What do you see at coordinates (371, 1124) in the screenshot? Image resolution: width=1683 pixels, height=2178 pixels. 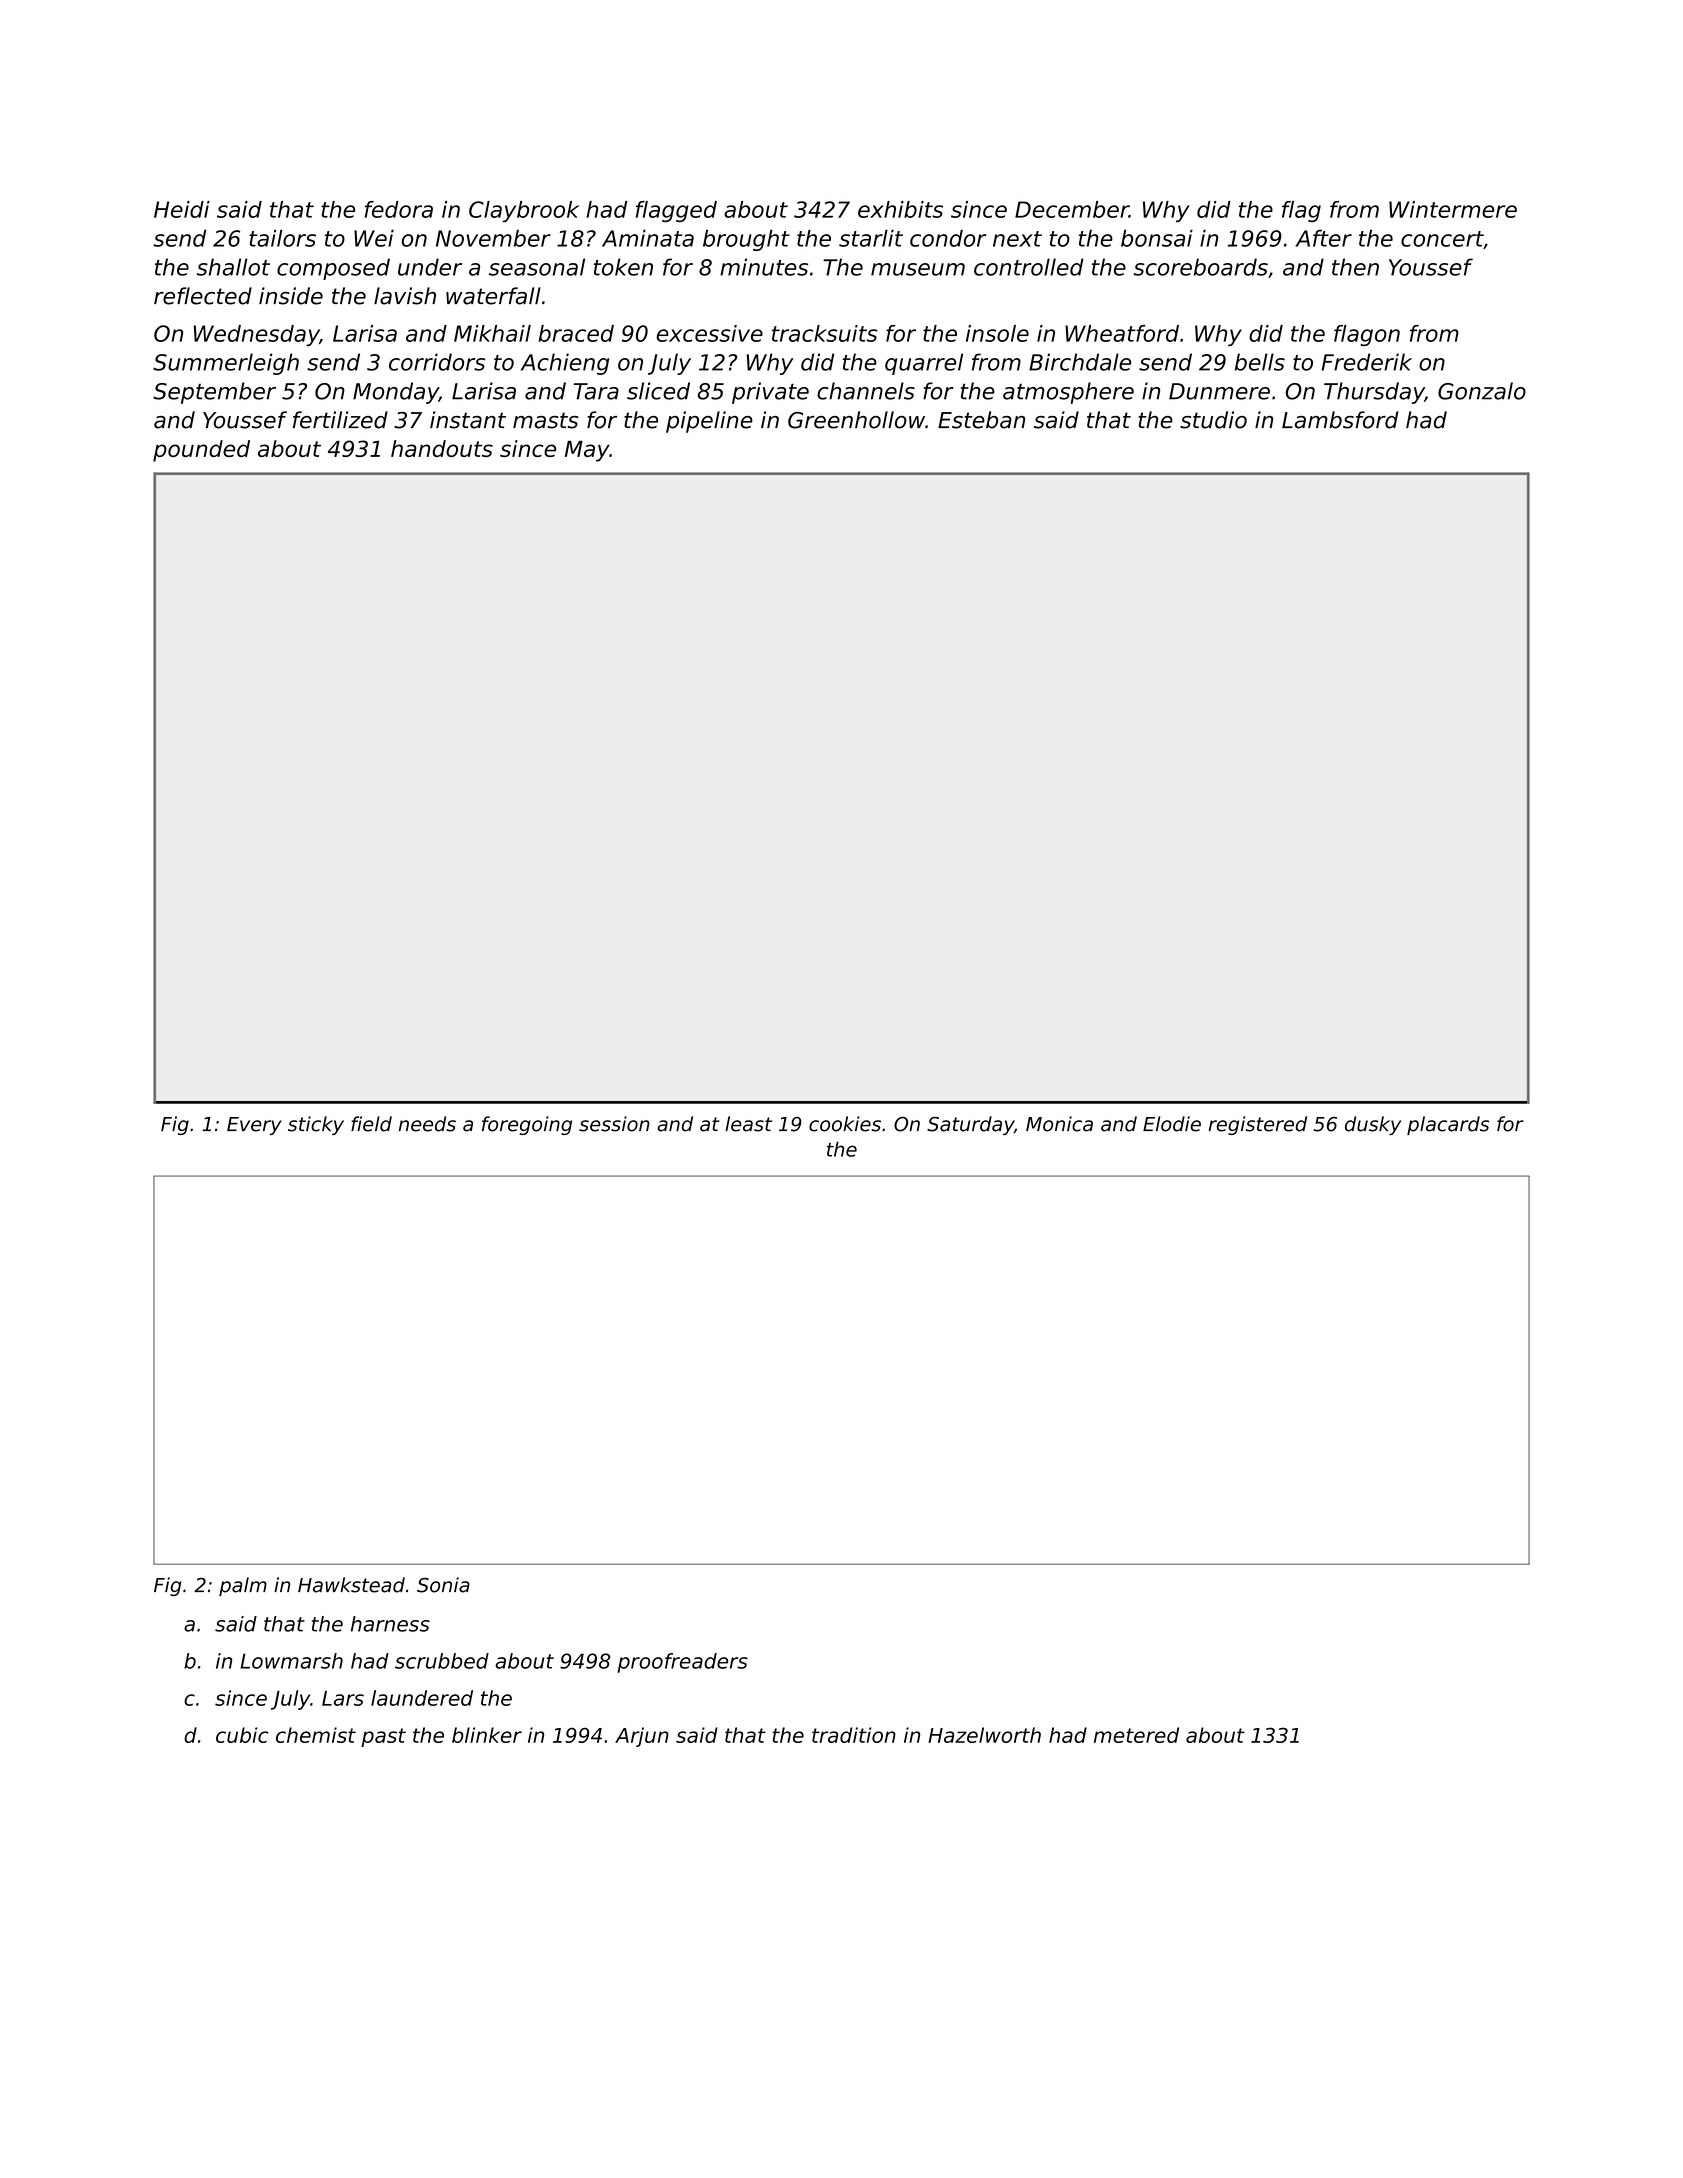 I see `field` at bounding box center [371, 1124].
